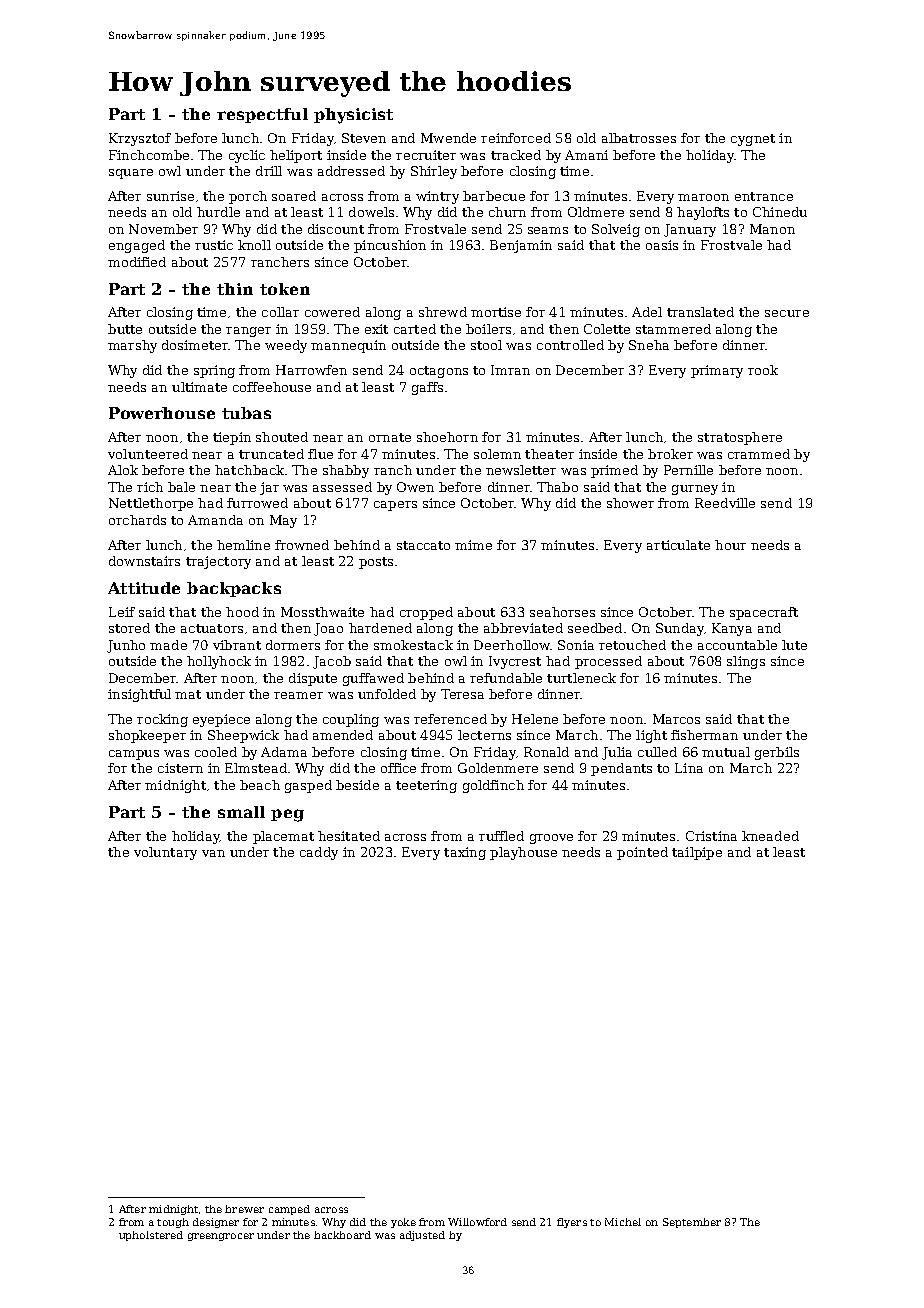 This screenshot has height=1308, width=924. What do you see at coordinates (319, 853) in the screenshot?
I see `caddy` at bounding box center [319, 853].
